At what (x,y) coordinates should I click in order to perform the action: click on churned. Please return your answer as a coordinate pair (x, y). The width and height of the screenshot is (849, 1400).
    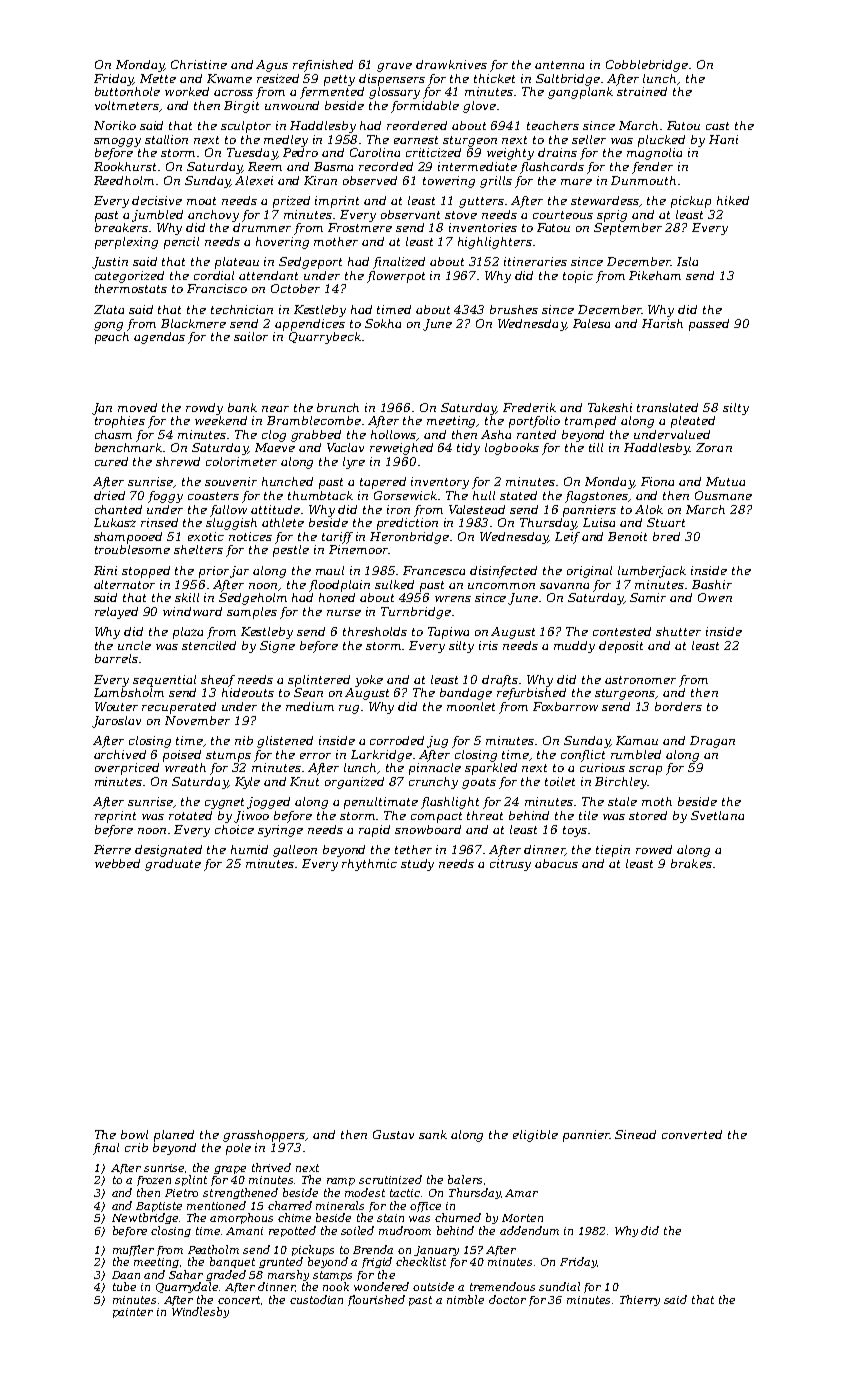
    Looking at the image, I should click on (458, 1217).
